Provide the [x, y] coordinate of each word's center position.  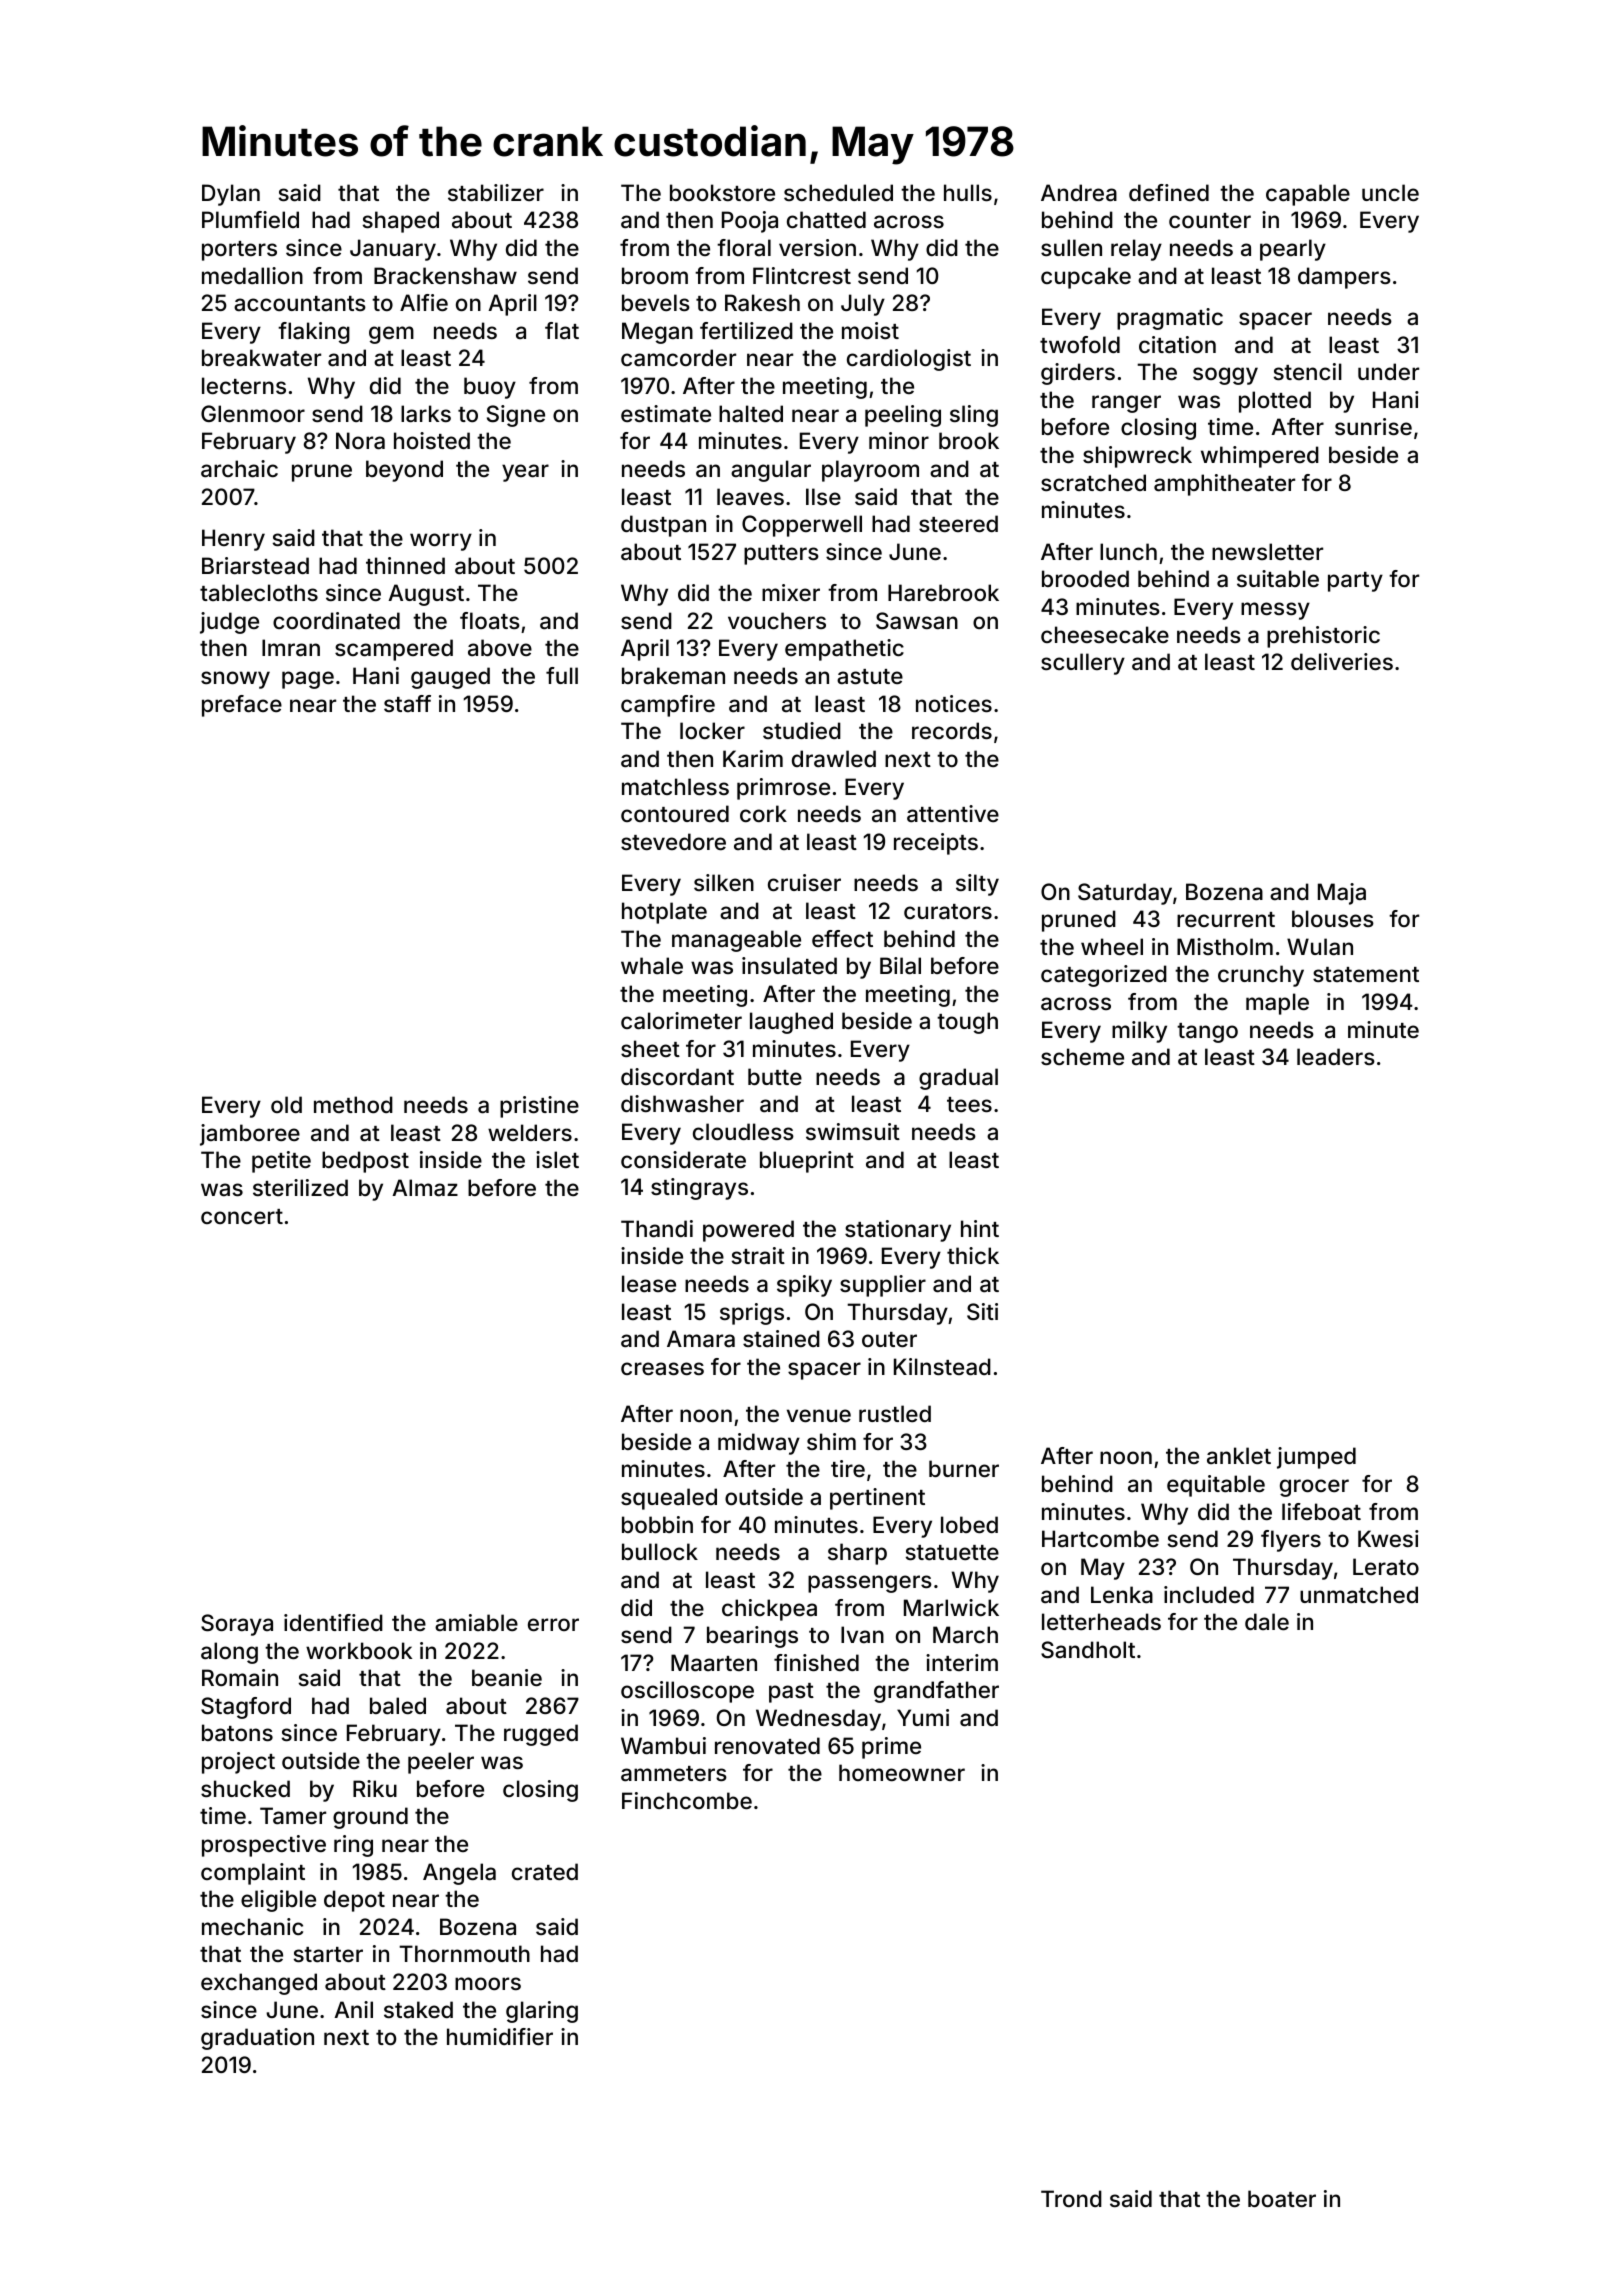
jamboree [250, 1135]
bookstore [722, 192]
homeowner [902, 1772]
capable [1308, 195]
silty [977, 885]
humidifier [500, 2036]
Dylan [231, 195]
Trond [1071, 2198]
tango [1207, 1033]
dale [1267, 1621]
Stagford [246, 1708]
